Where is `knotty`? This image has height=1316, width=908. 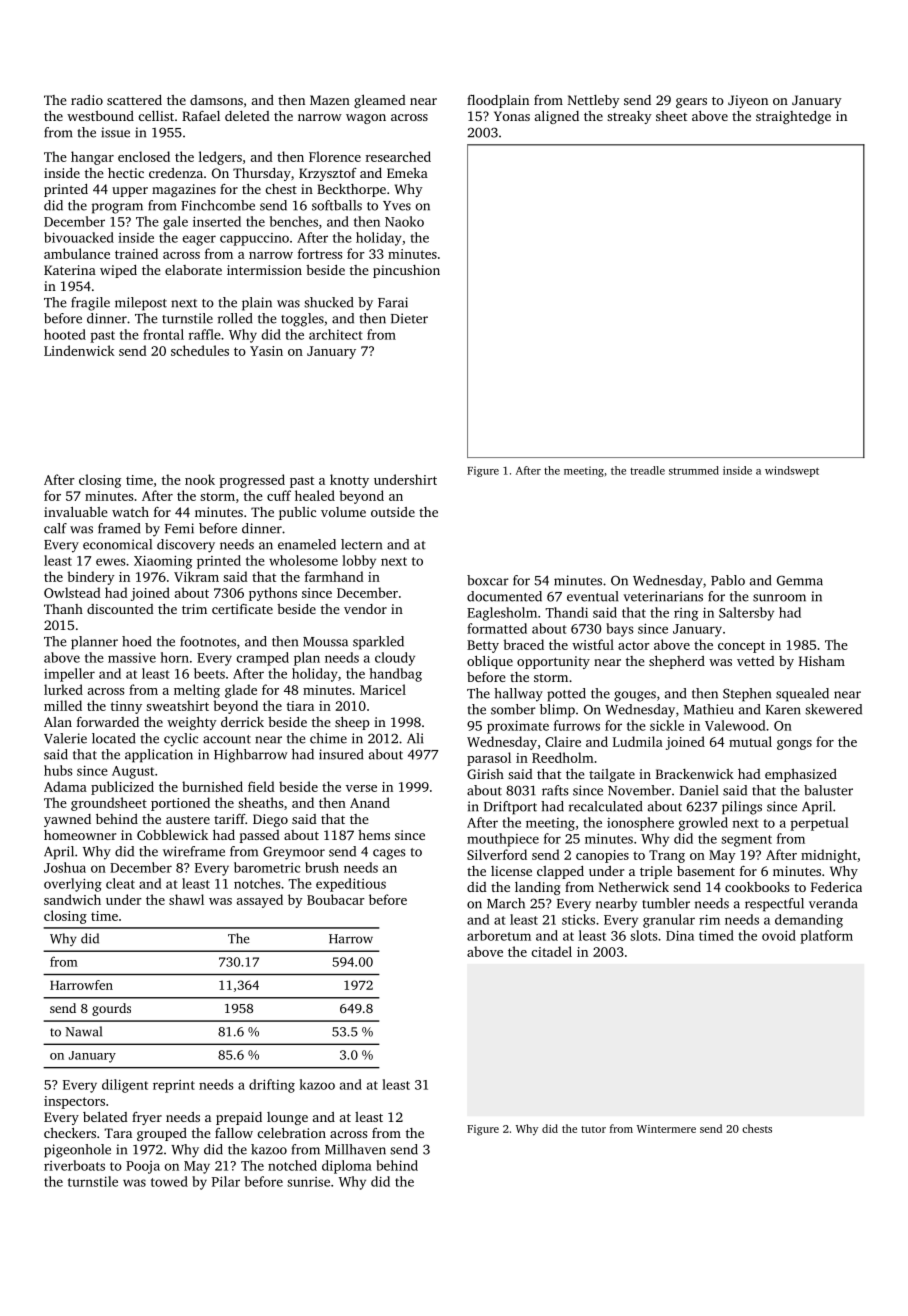 knotty is located at coordinates (349, 481).
